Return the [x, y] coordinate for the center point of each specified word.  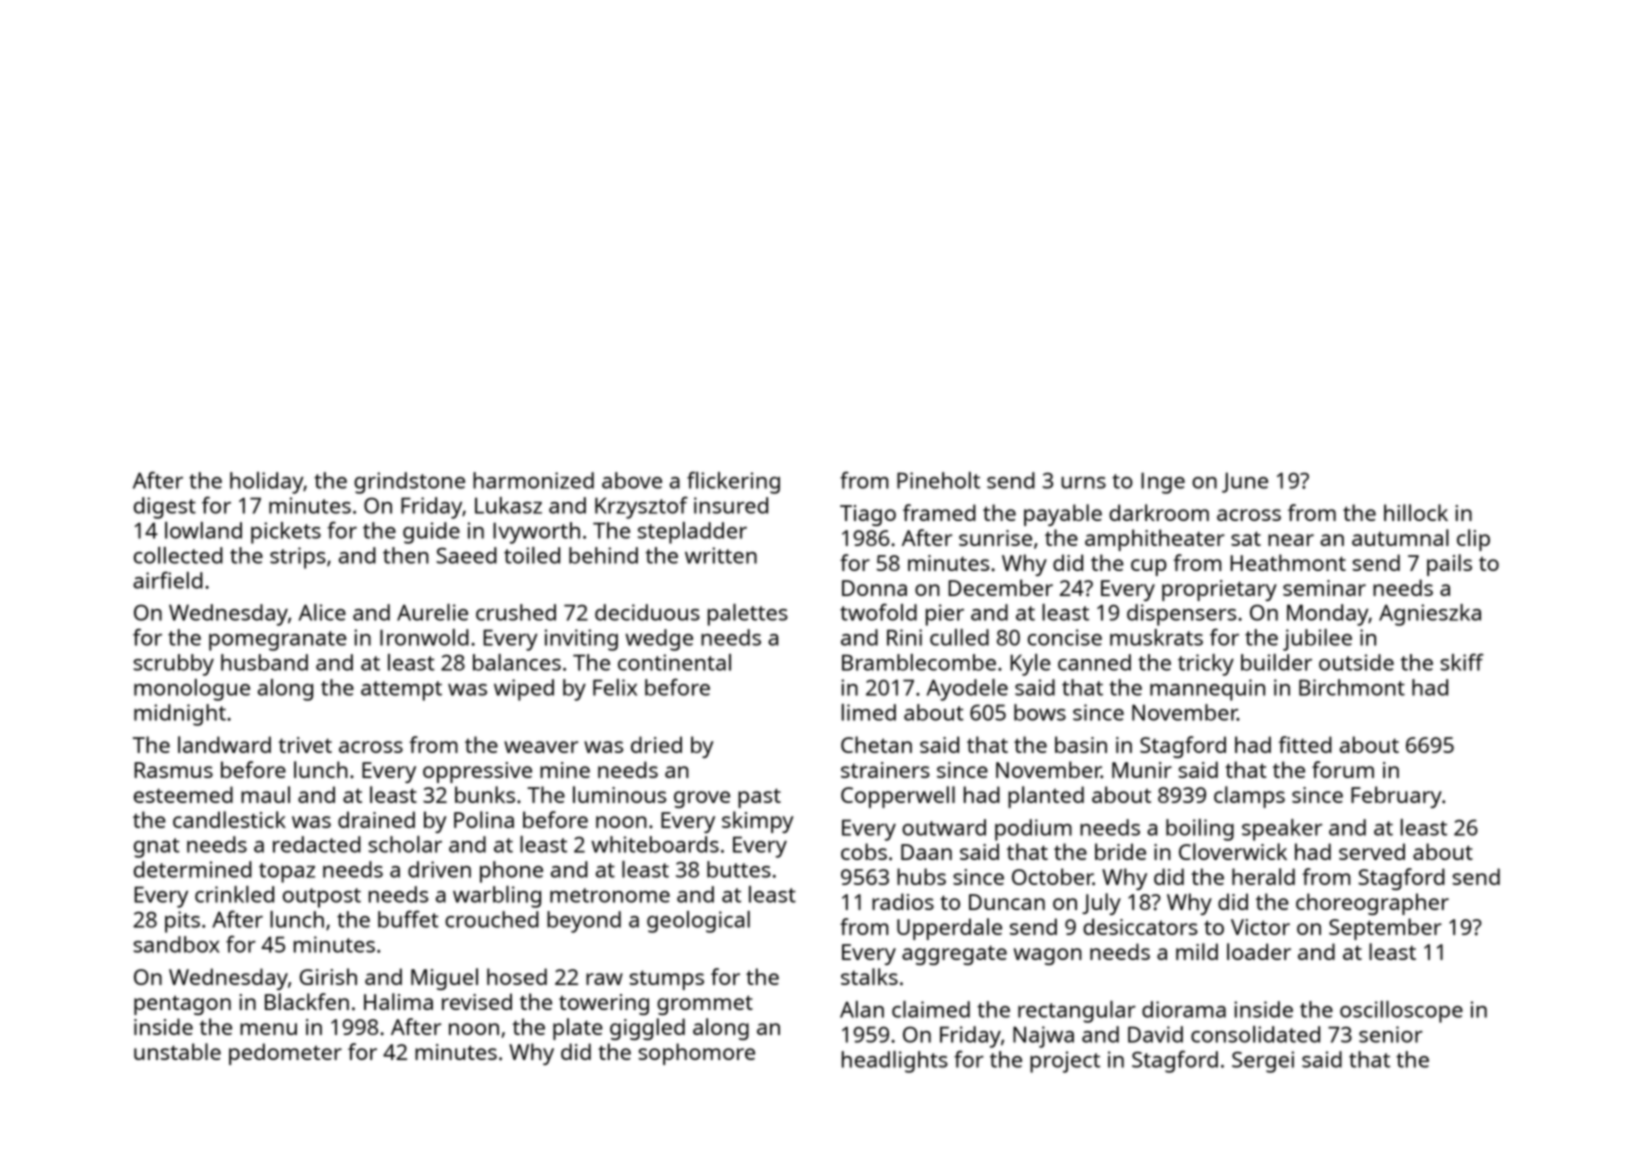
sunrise [995, 538]
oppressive [477, 772]
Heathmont [1288, 562]
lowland [203, 530]
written [721, 555]
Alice [322, 612]
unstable [177, 1051]
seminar [1324, 588]
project [1065, 1062]
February [1396, 797]
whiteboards [655, 844]
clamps [1249, 797]
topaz [287, 873]
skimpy [757, 822]
